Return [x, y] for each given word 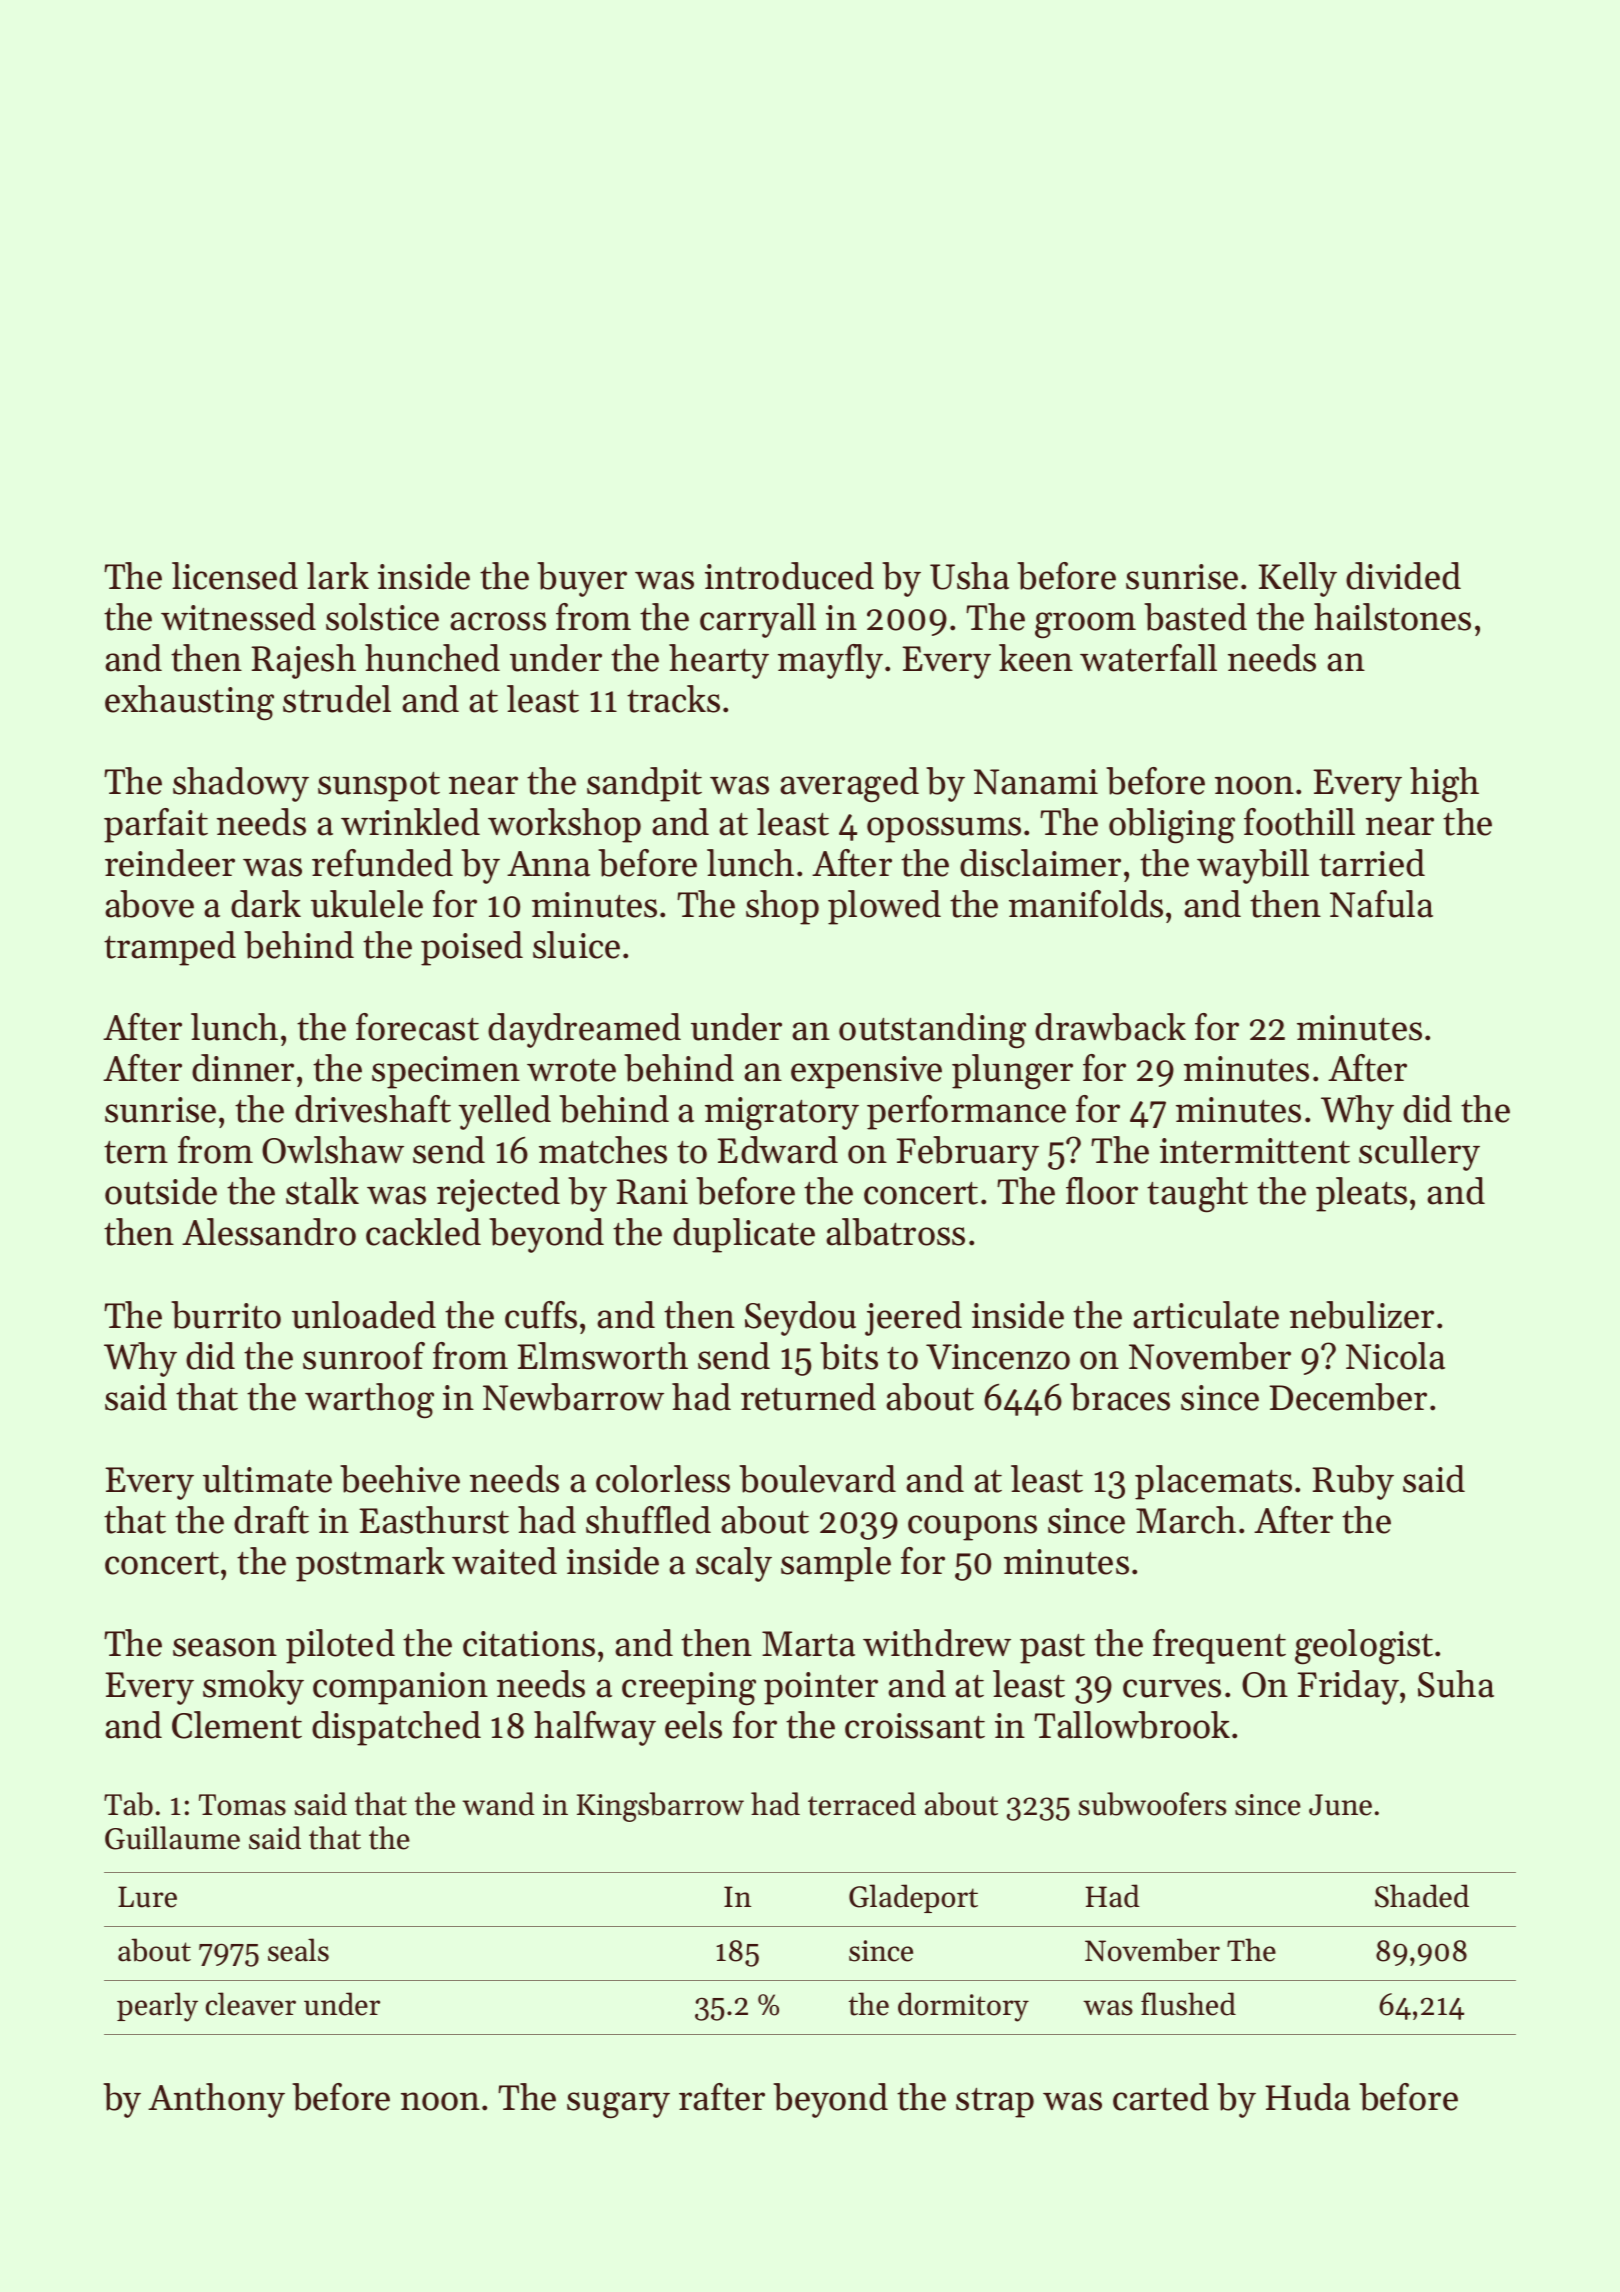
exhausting [189, 703]
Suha [1456, 1684]
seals [298, 1950]
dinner [243, 1068]
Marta [808, 1644]
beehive [400, 1479]
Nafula [1381, 904]
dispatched [396, 1728]
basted [1195, 617]
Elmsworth [602, 1356]
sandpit [644, 784]
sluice [576, 945]
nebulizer [1362, 1315]
